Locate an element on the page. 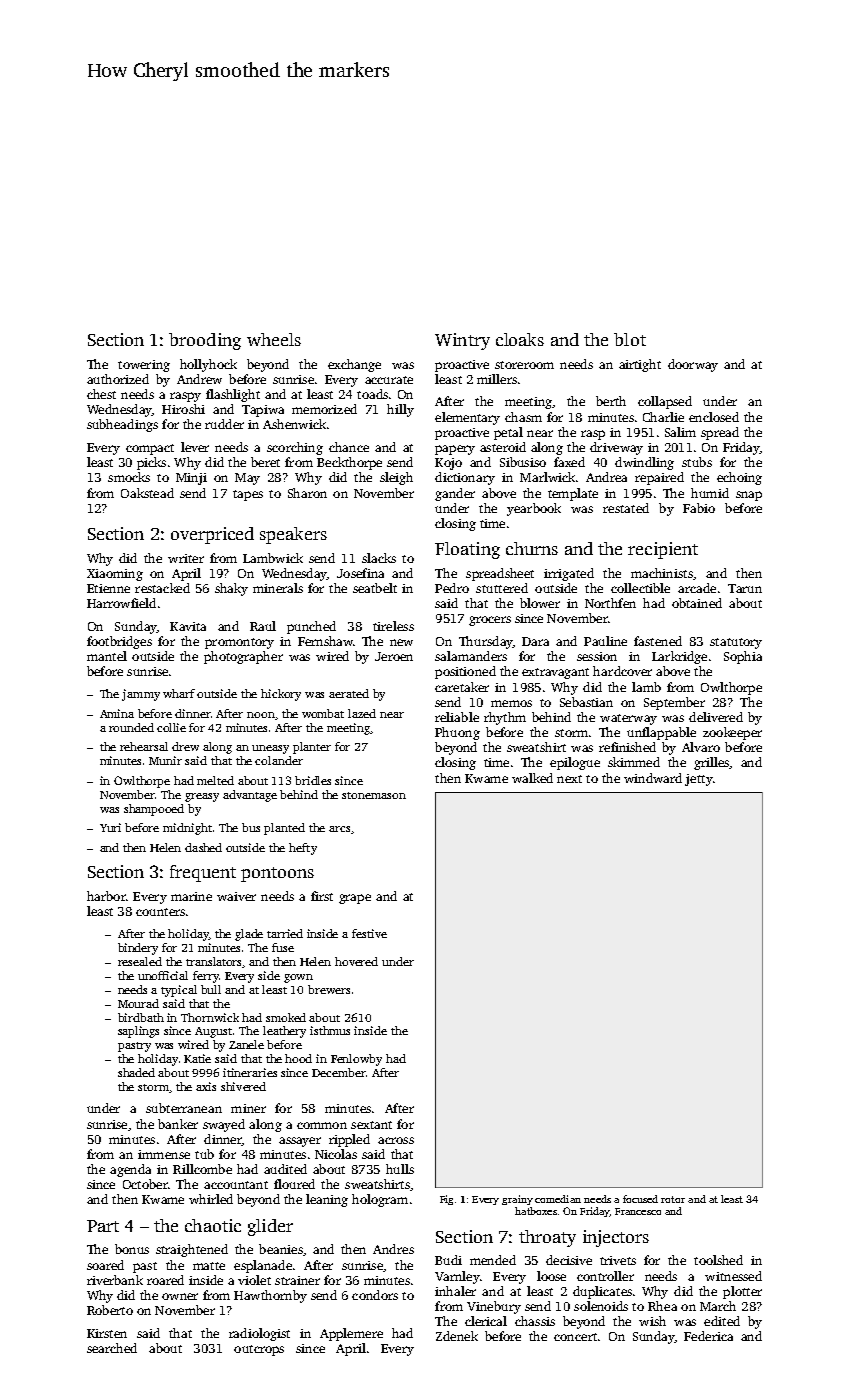  doorway is located at coordinates (693, 365).
